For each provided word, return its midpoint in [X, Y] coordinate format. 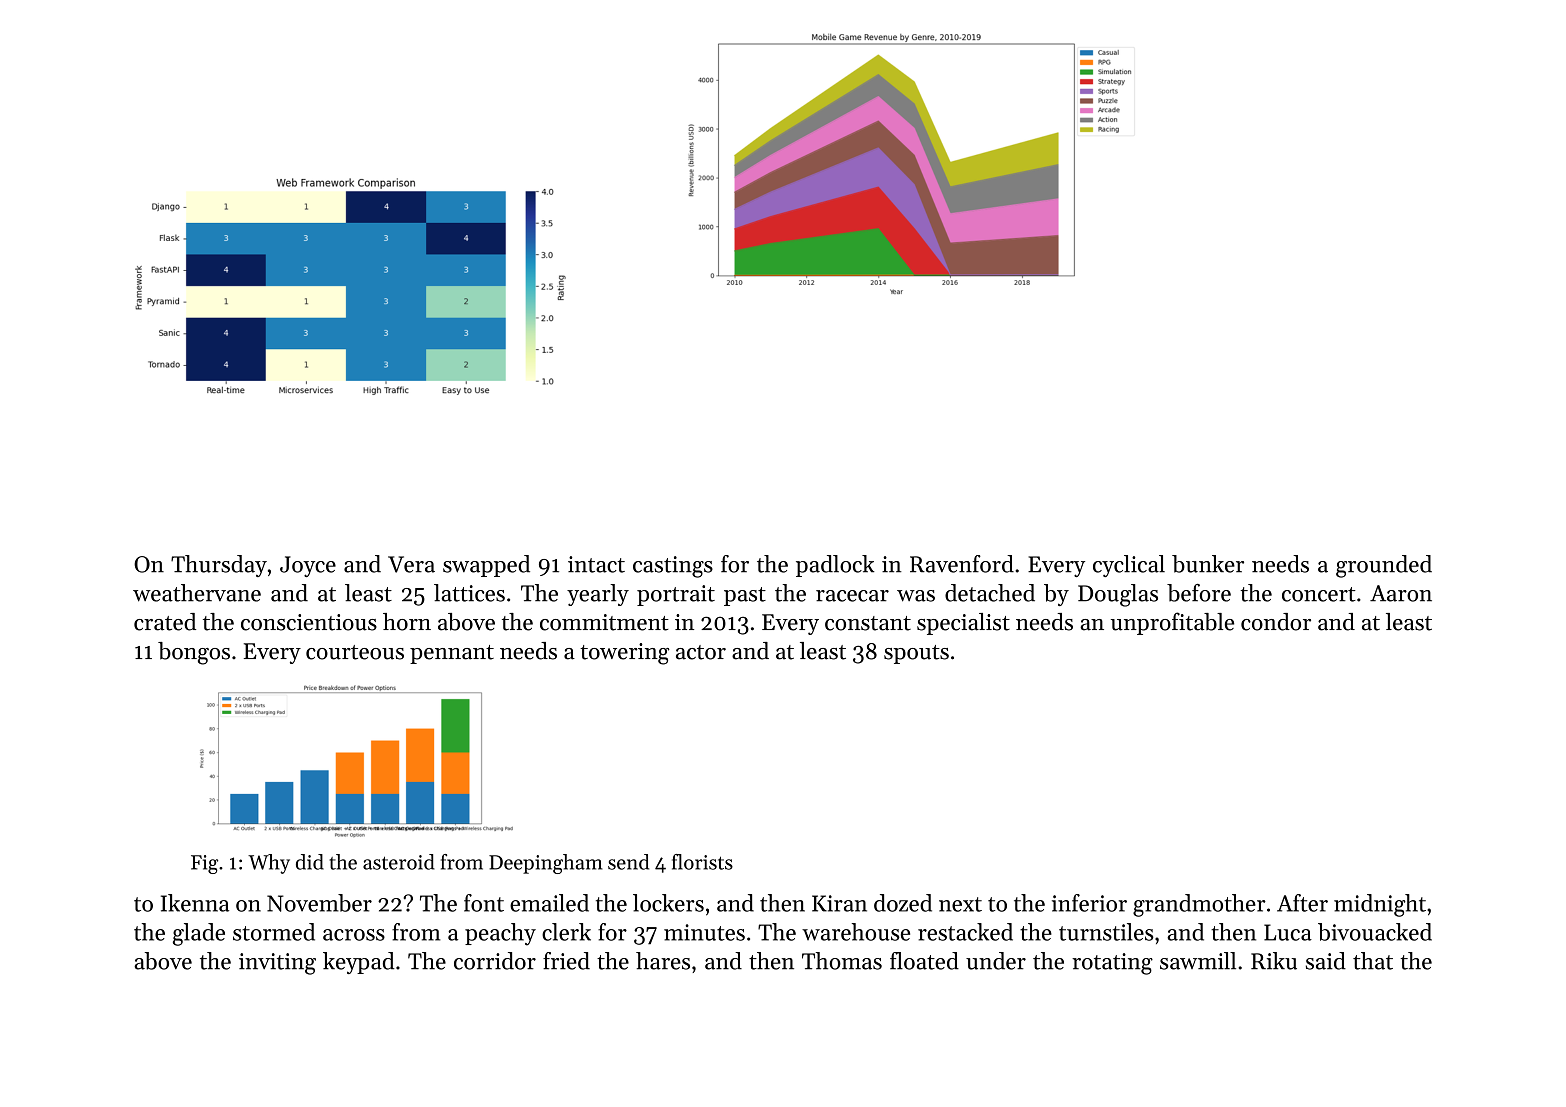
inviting [277, 964]
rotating [1112, 964]
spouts [916, 654]
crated [165, 622]
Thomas [842, 961]
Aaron [1401, 593]
